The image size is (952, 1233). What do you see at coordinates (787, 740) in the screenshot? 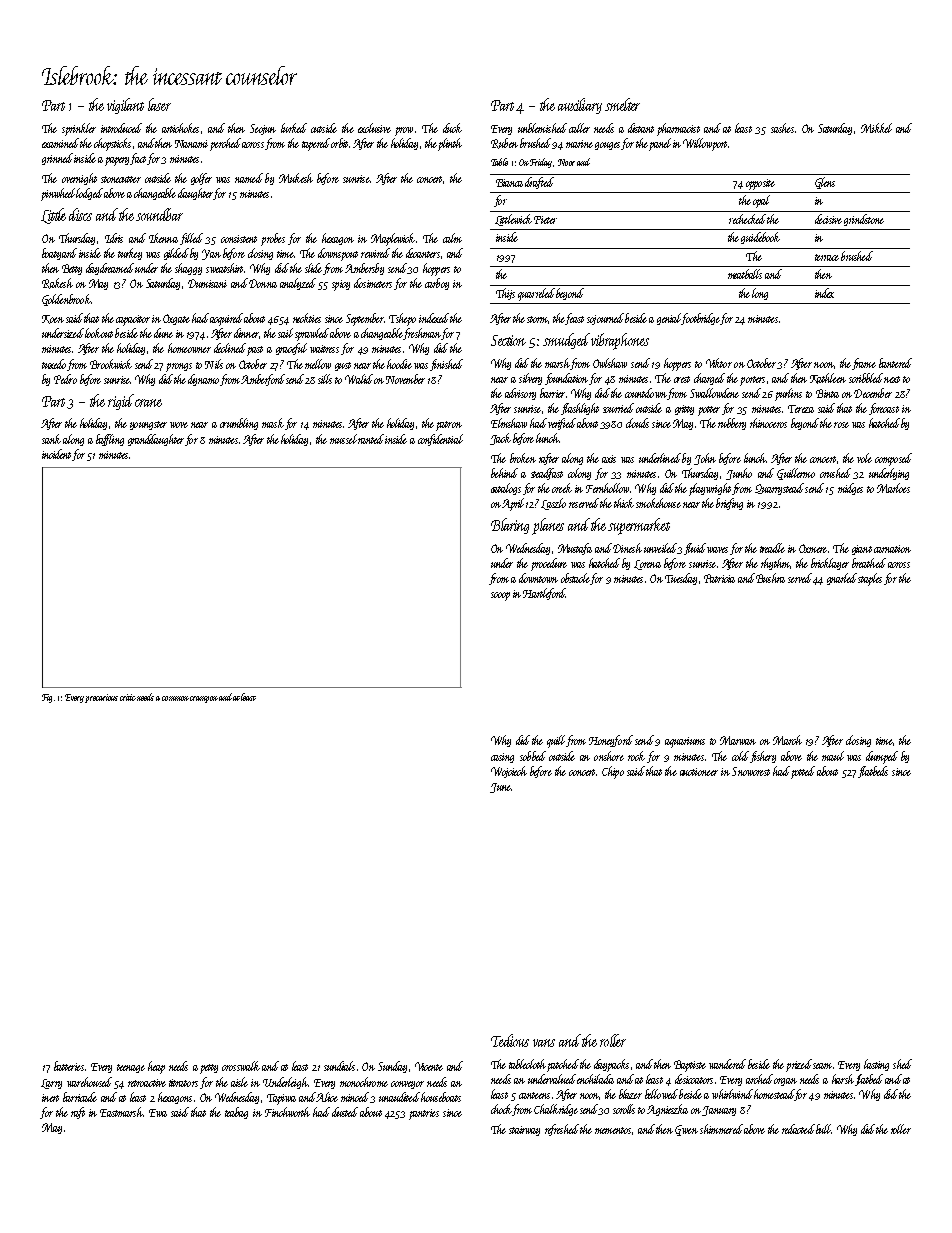
I see `March` at bounding box center [787, 740].
